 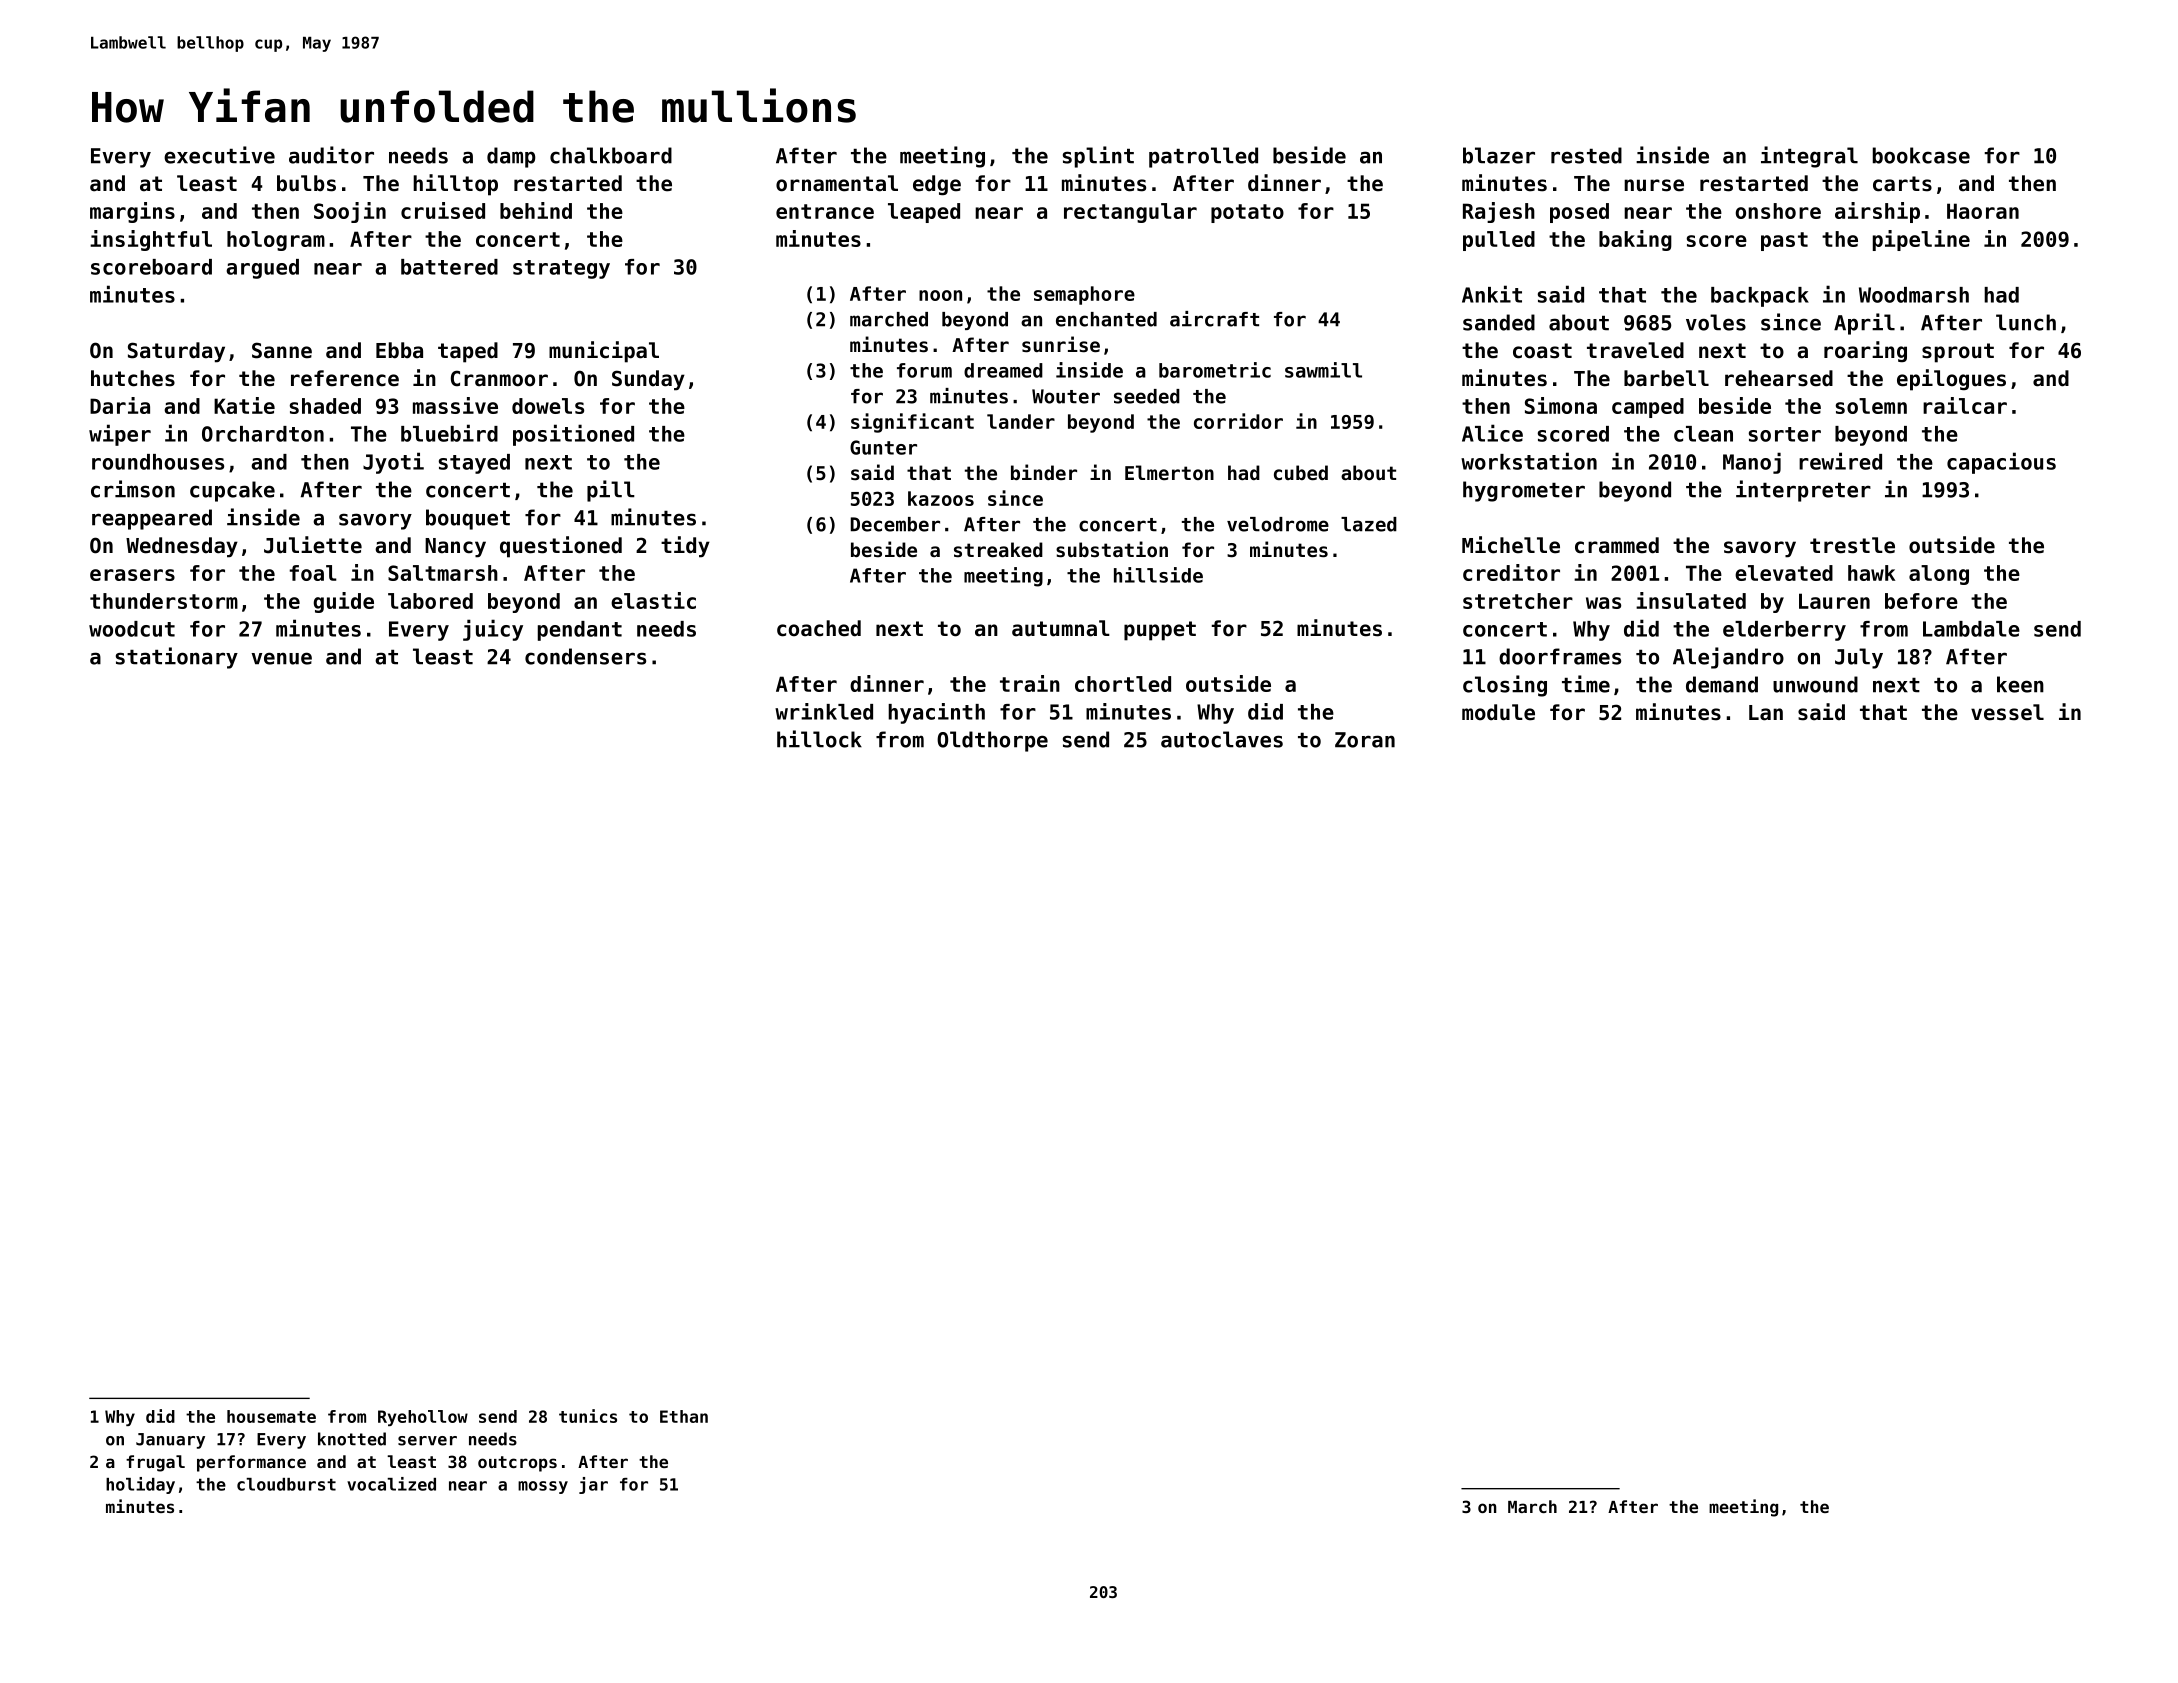 What do you see at coordinates (151, 240) in the screenshot?
I see `insightful` at bounding box center [151, 240].
